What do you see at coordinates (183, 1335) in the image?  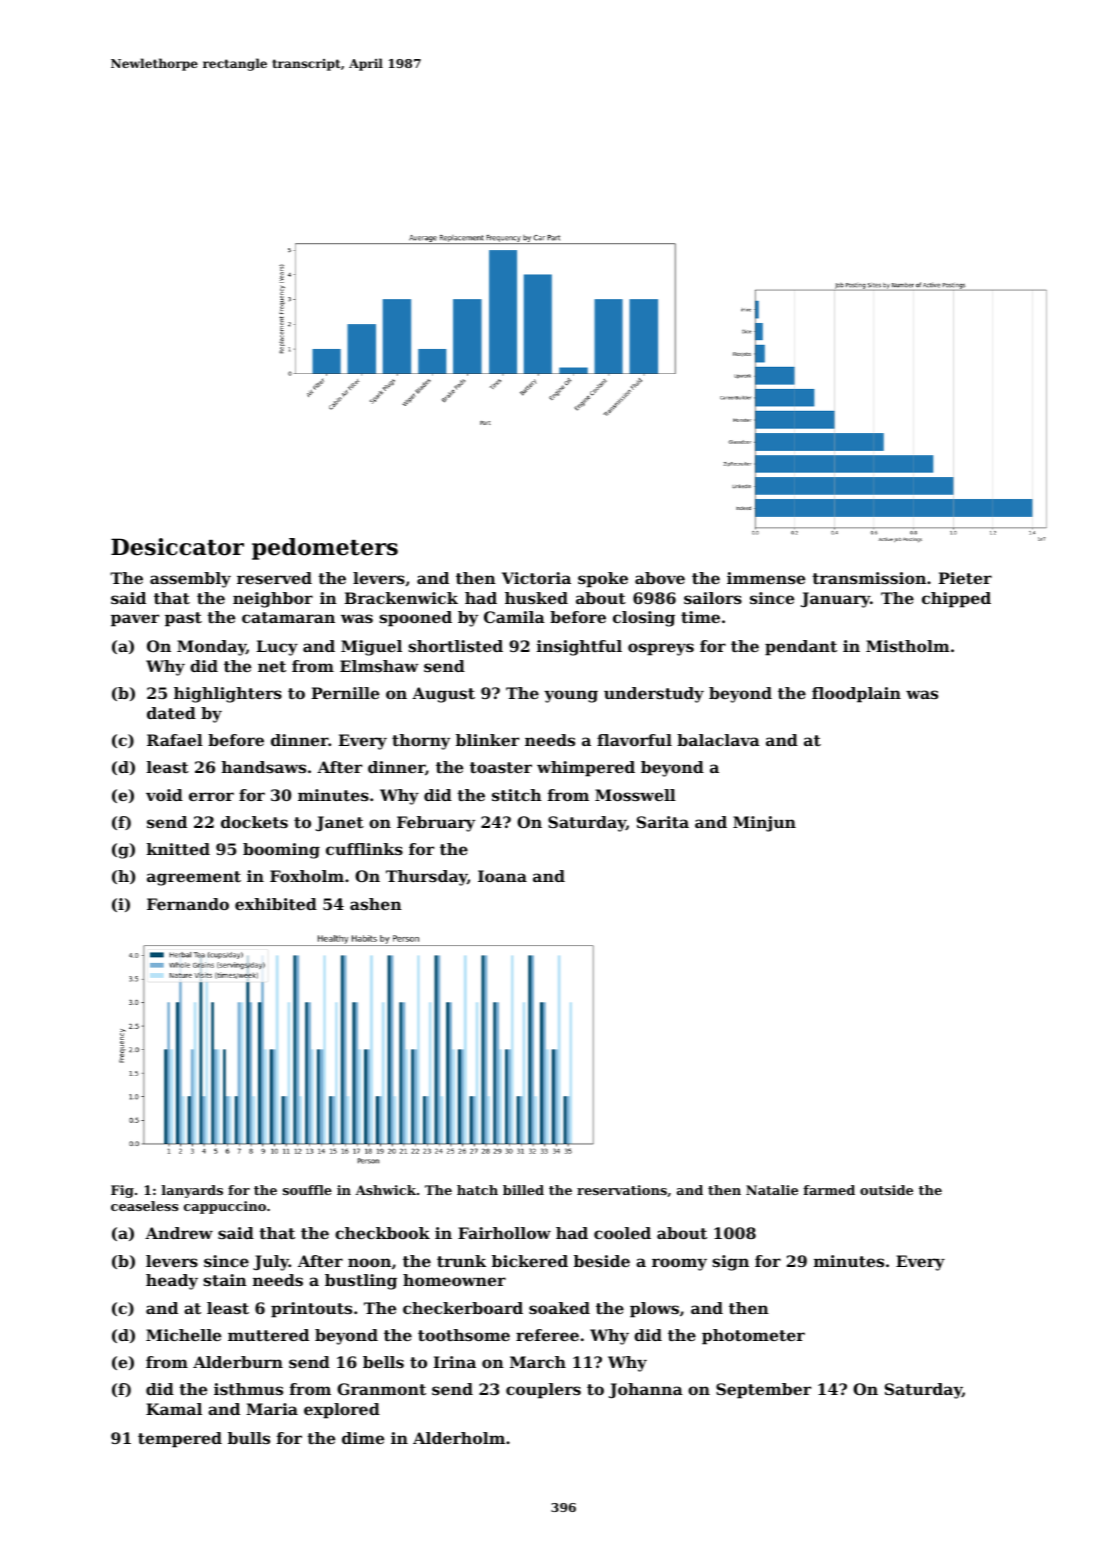 I see `Michelle` at bounding box center [183, 1335].
